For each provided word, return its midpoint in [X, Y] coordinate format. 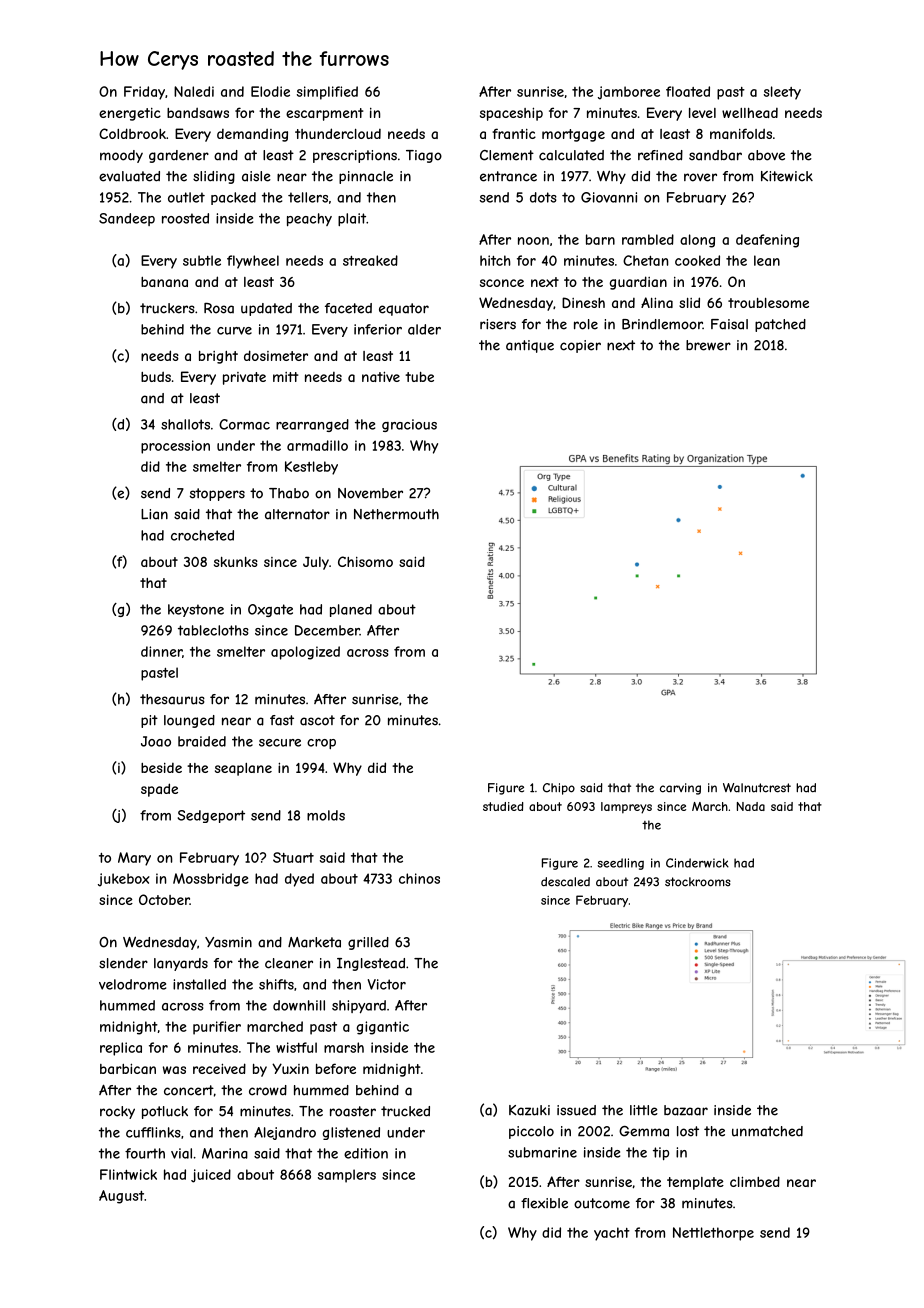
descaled [565, 882]
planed [351, 610]
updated [266, 309]
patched [780, 325]
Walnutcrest [757, 788]
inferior [378, 329]
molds [326, 815]
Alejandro [285, 1133]
